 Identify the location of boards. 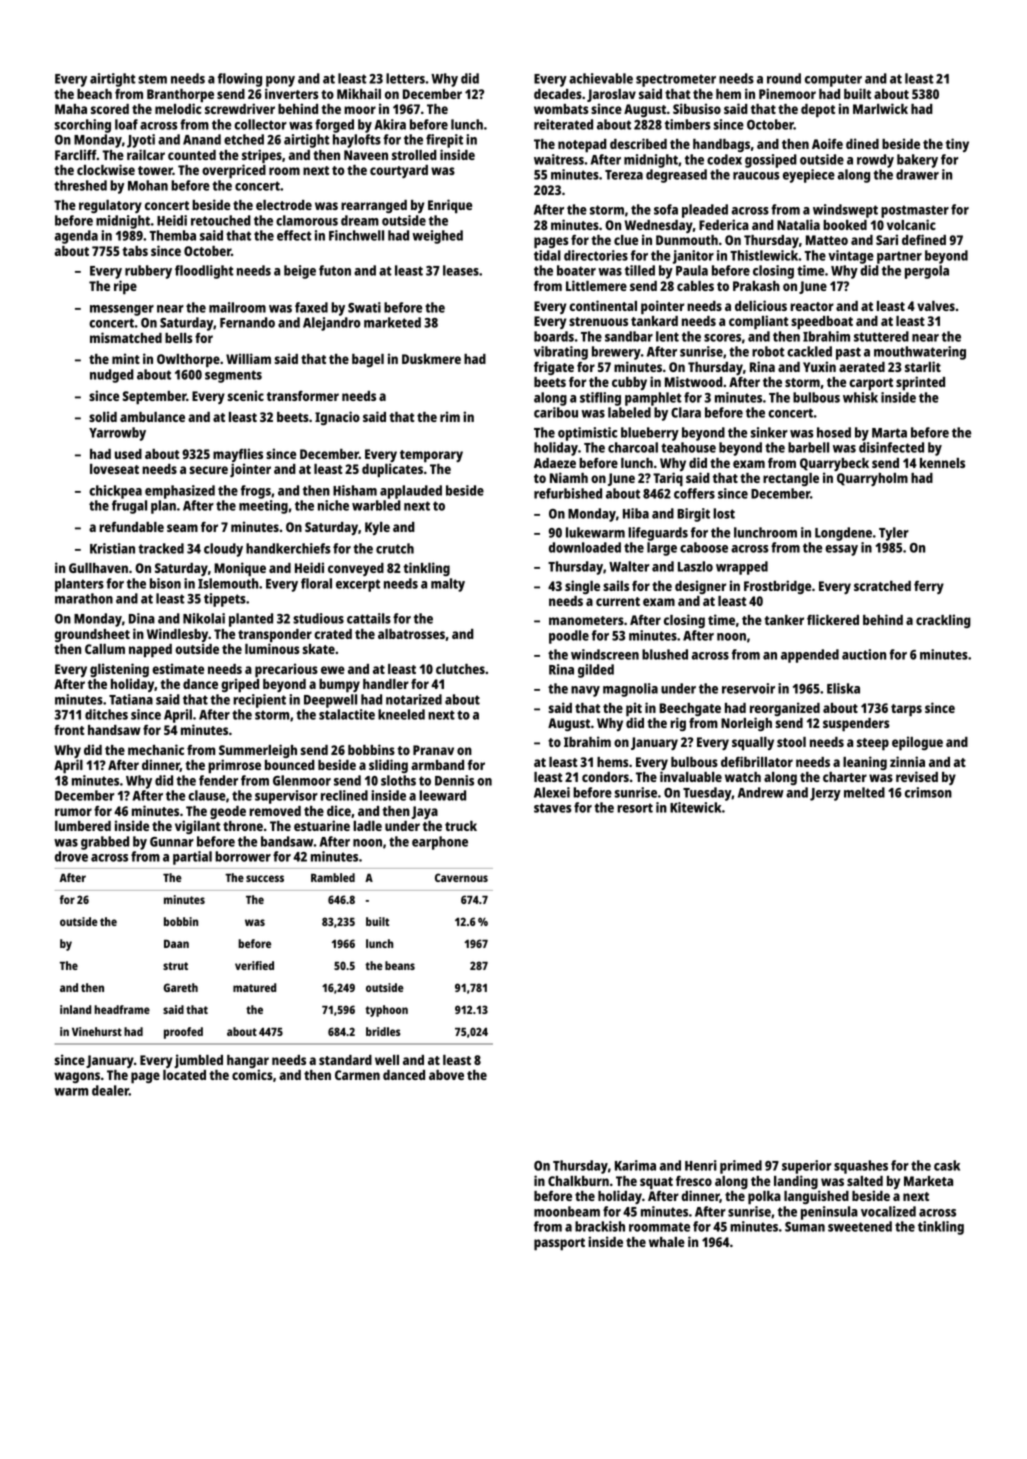
(554, 336).
